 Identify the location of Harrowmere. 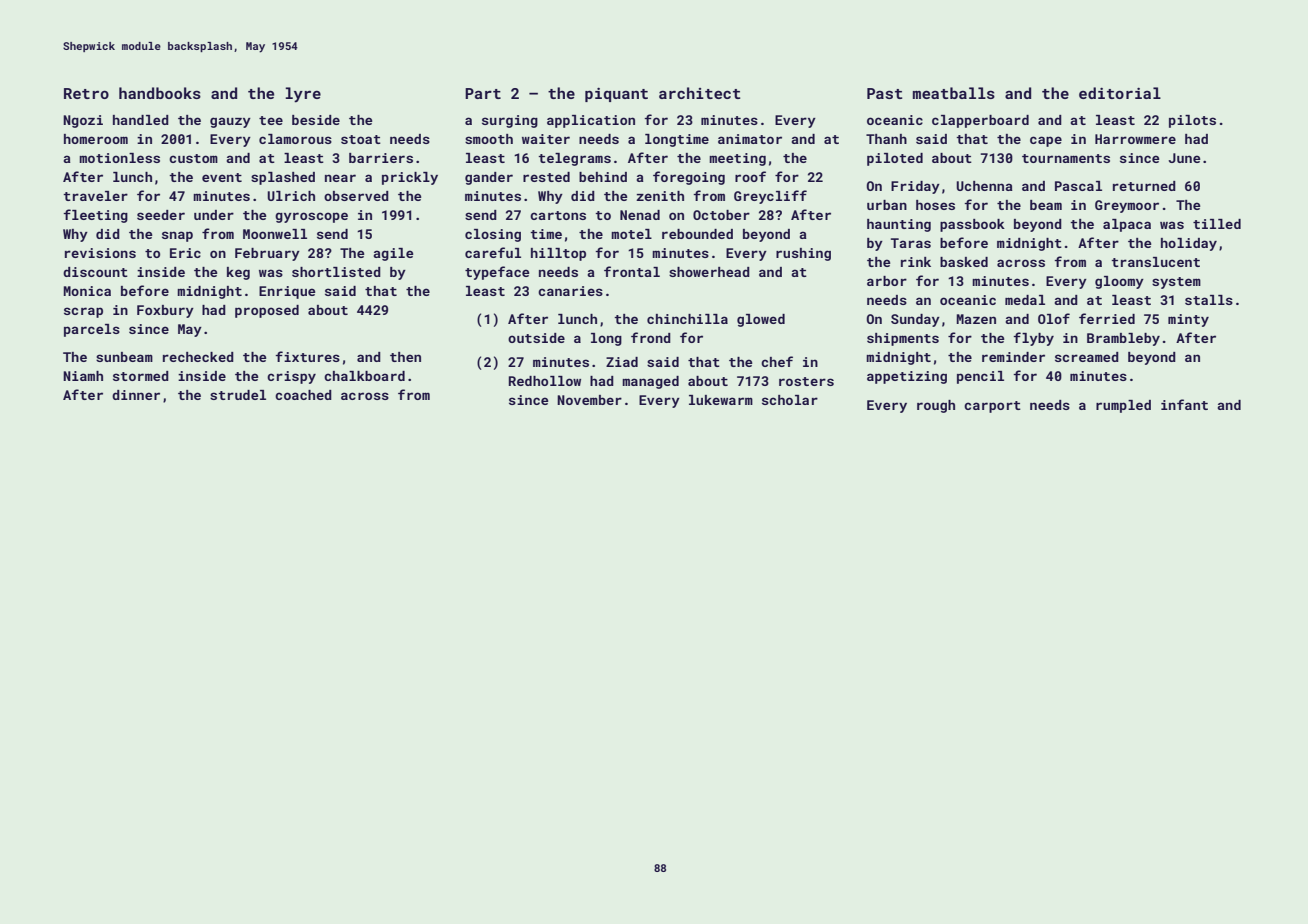
(1135, 139).
